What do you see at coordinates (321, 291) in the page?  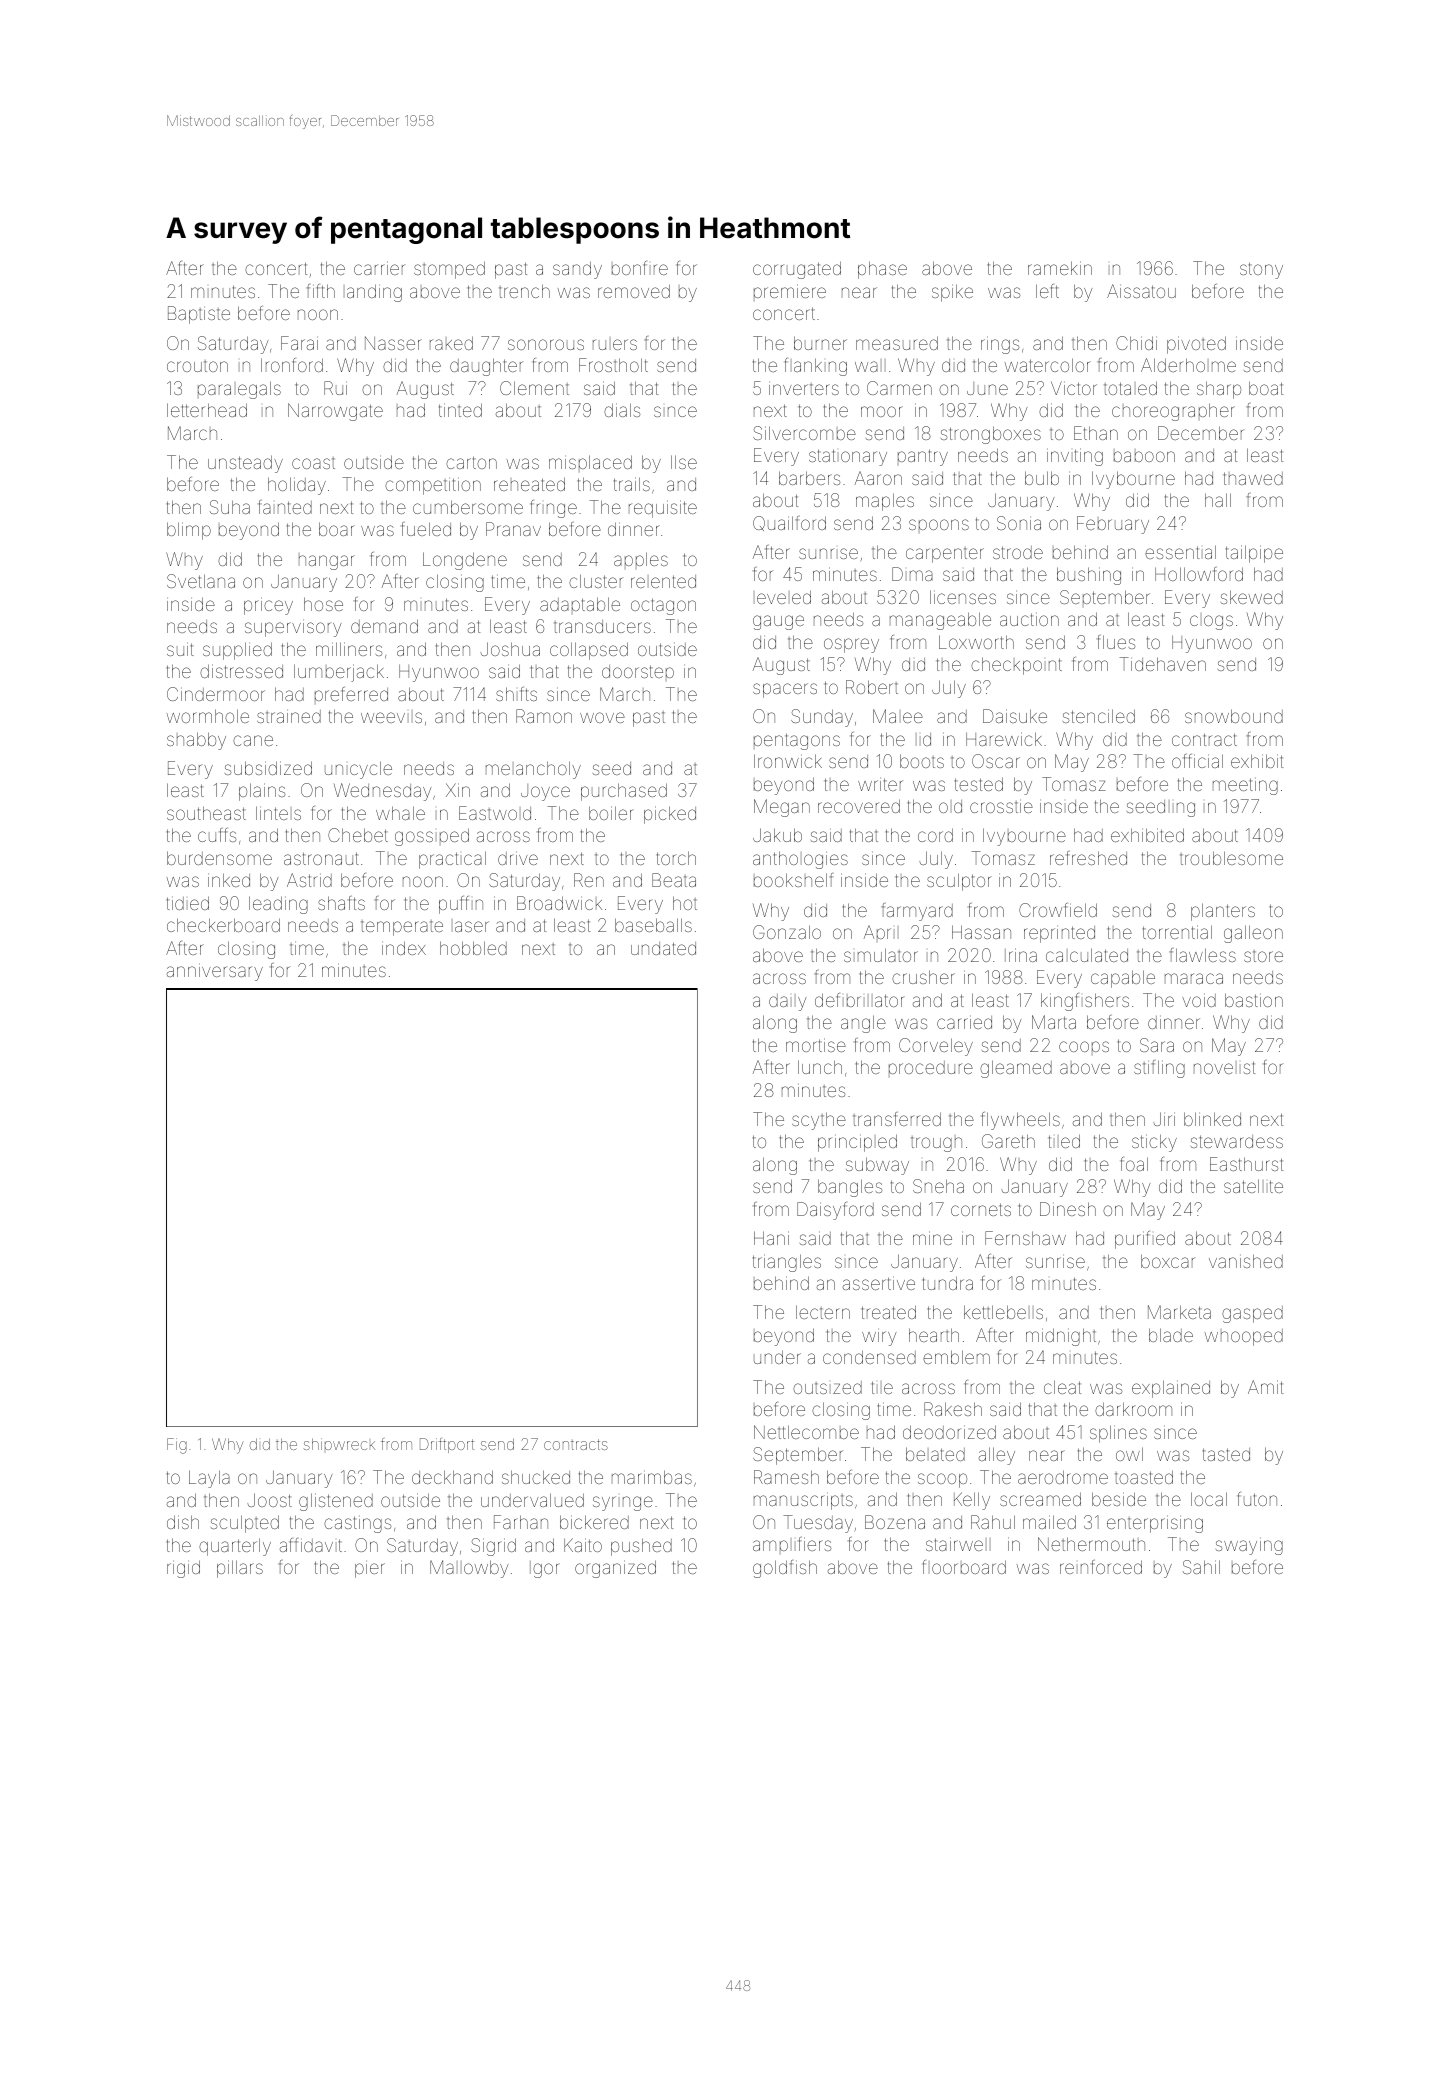 I see `fifth` at bounding box center [321, 291].
